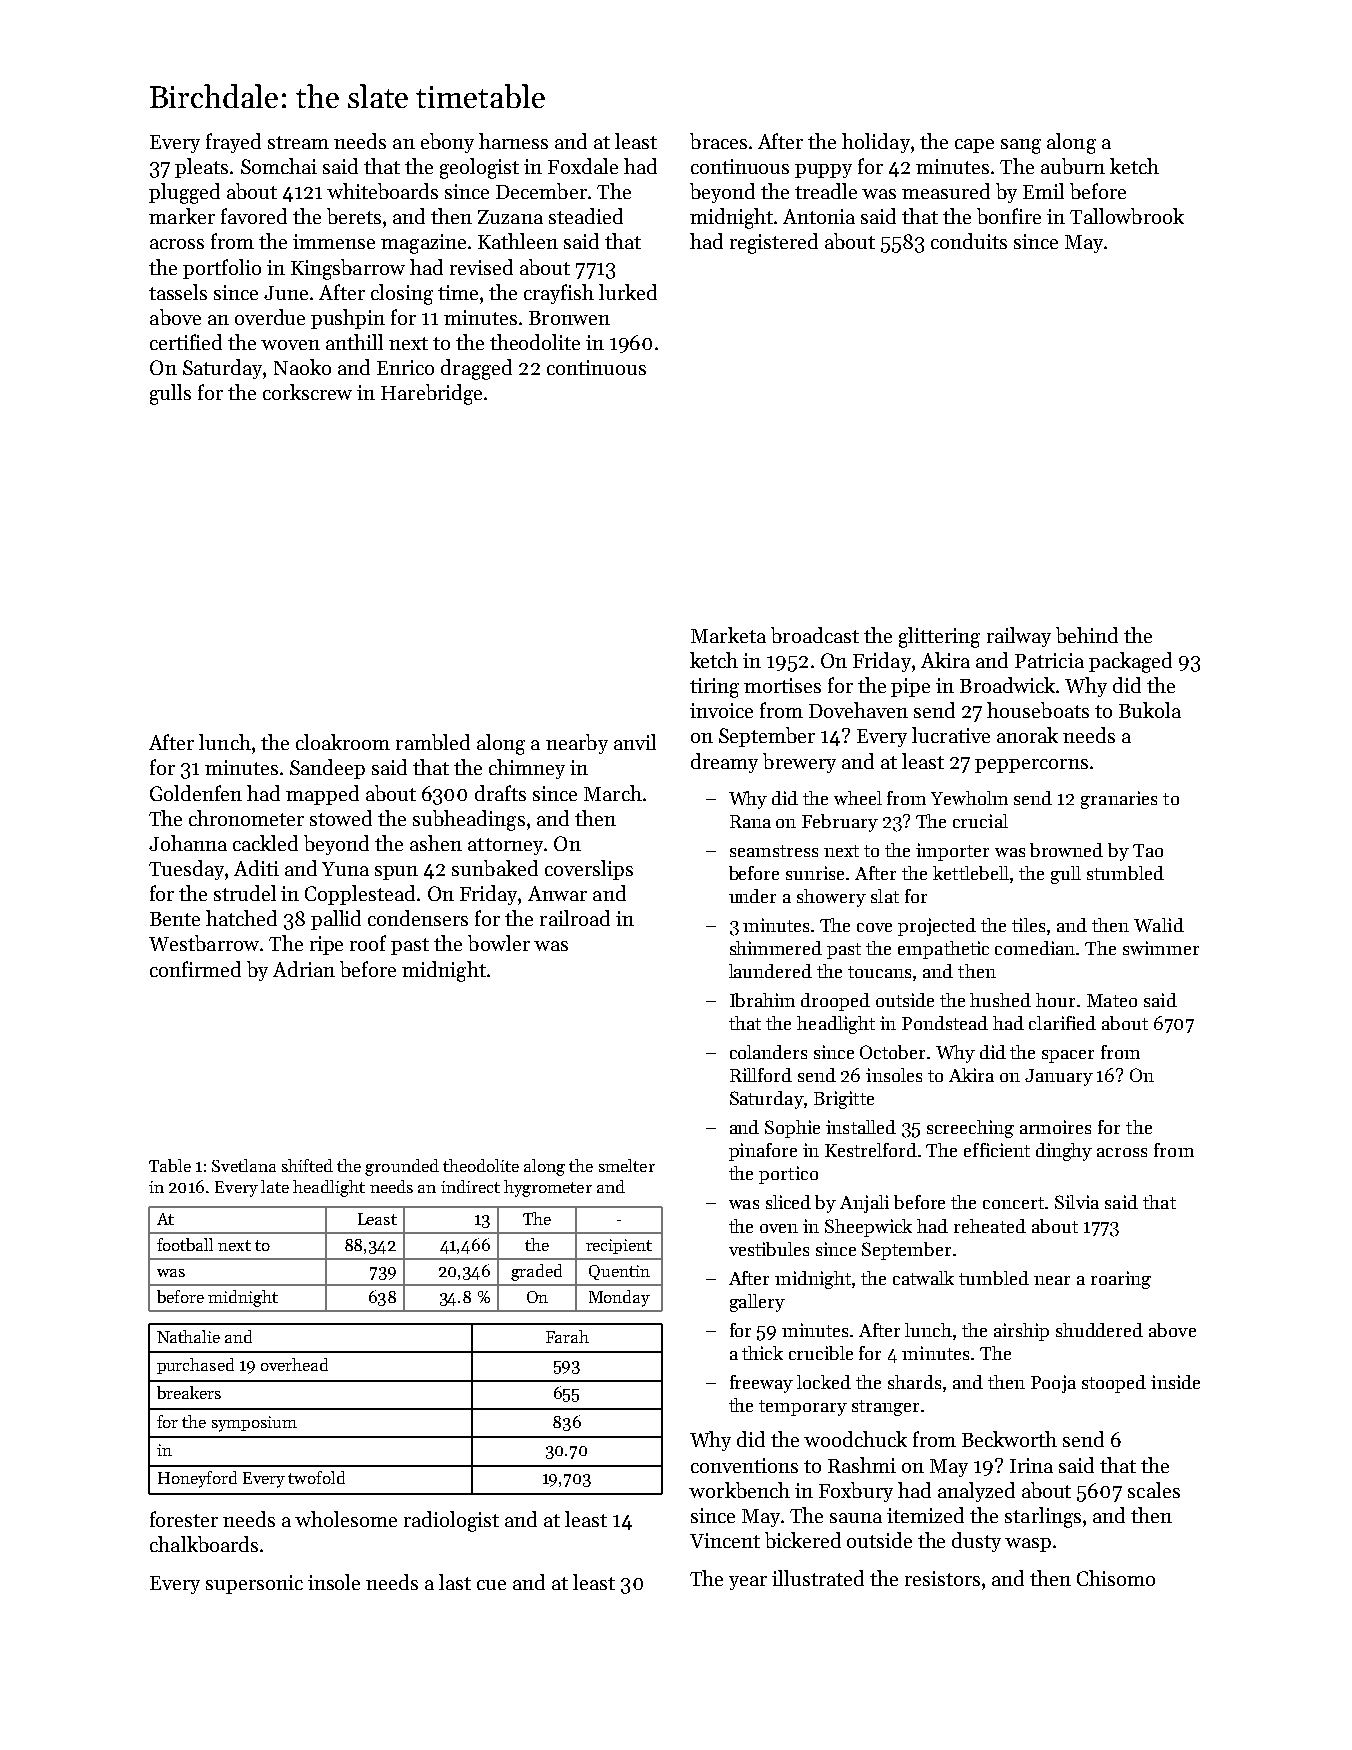 This document has height=1750, width=1352. What do you see at coordinates (1019, 637) in the document?
I see `railway` at bounding box center [1019, 637].
